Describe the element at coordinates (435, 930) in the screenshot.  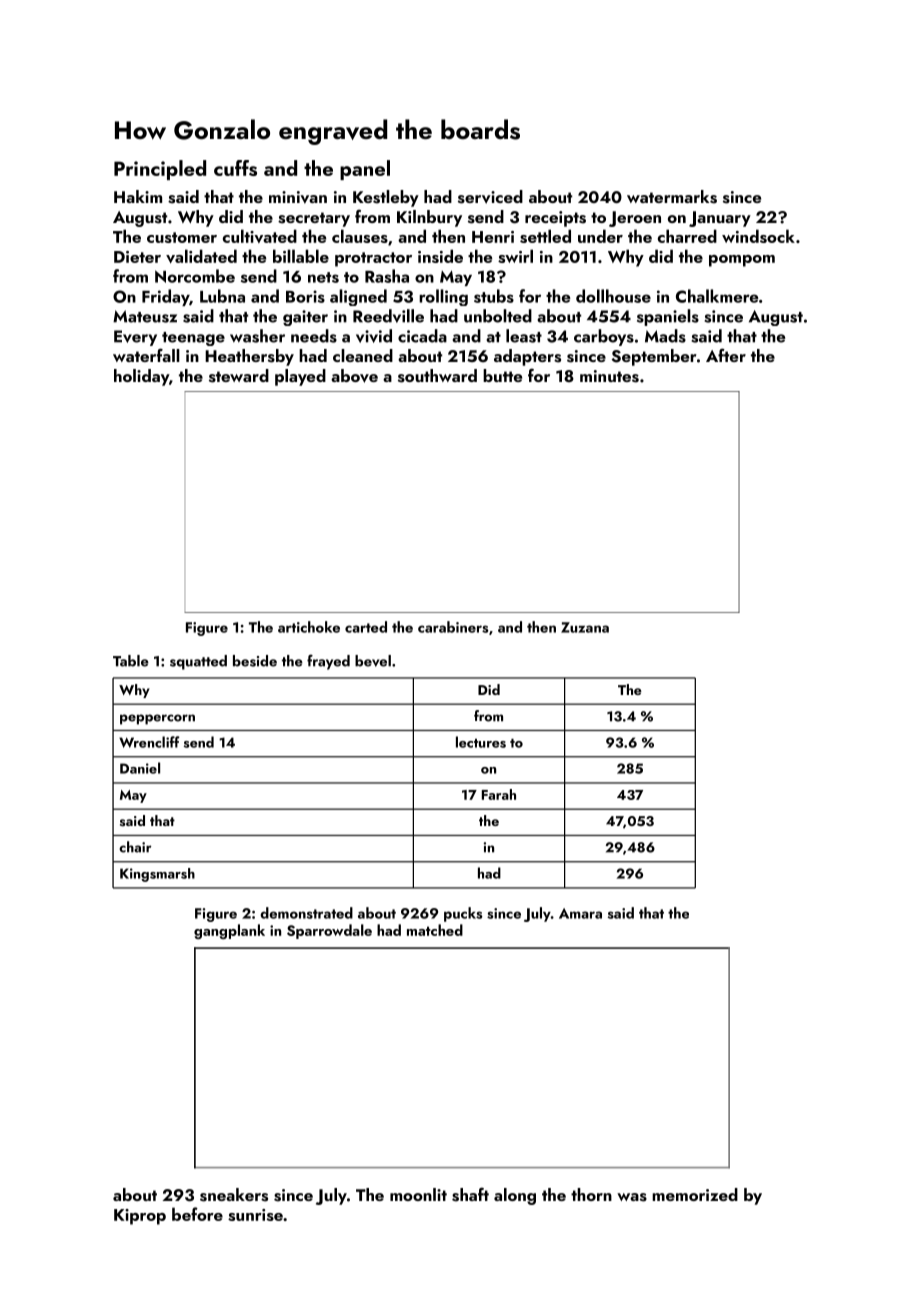
I see `matched` at that location.
